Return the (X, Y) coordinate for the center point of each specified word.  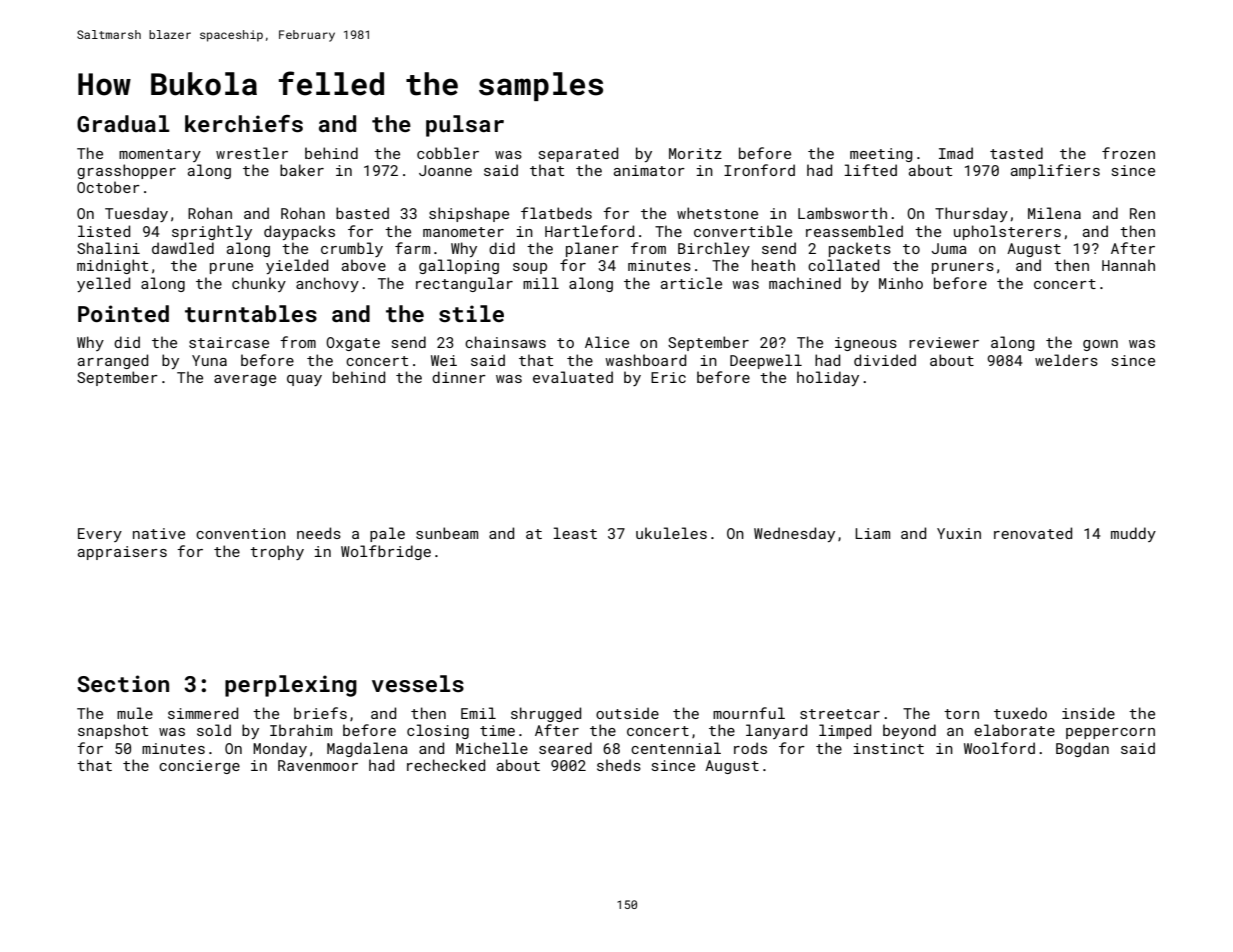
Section (123, 683)
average (245, 380)
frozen (1128, 153)
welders (1066, 360)
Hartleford (589, 231)
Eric (668, 377)
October (108, 187)
